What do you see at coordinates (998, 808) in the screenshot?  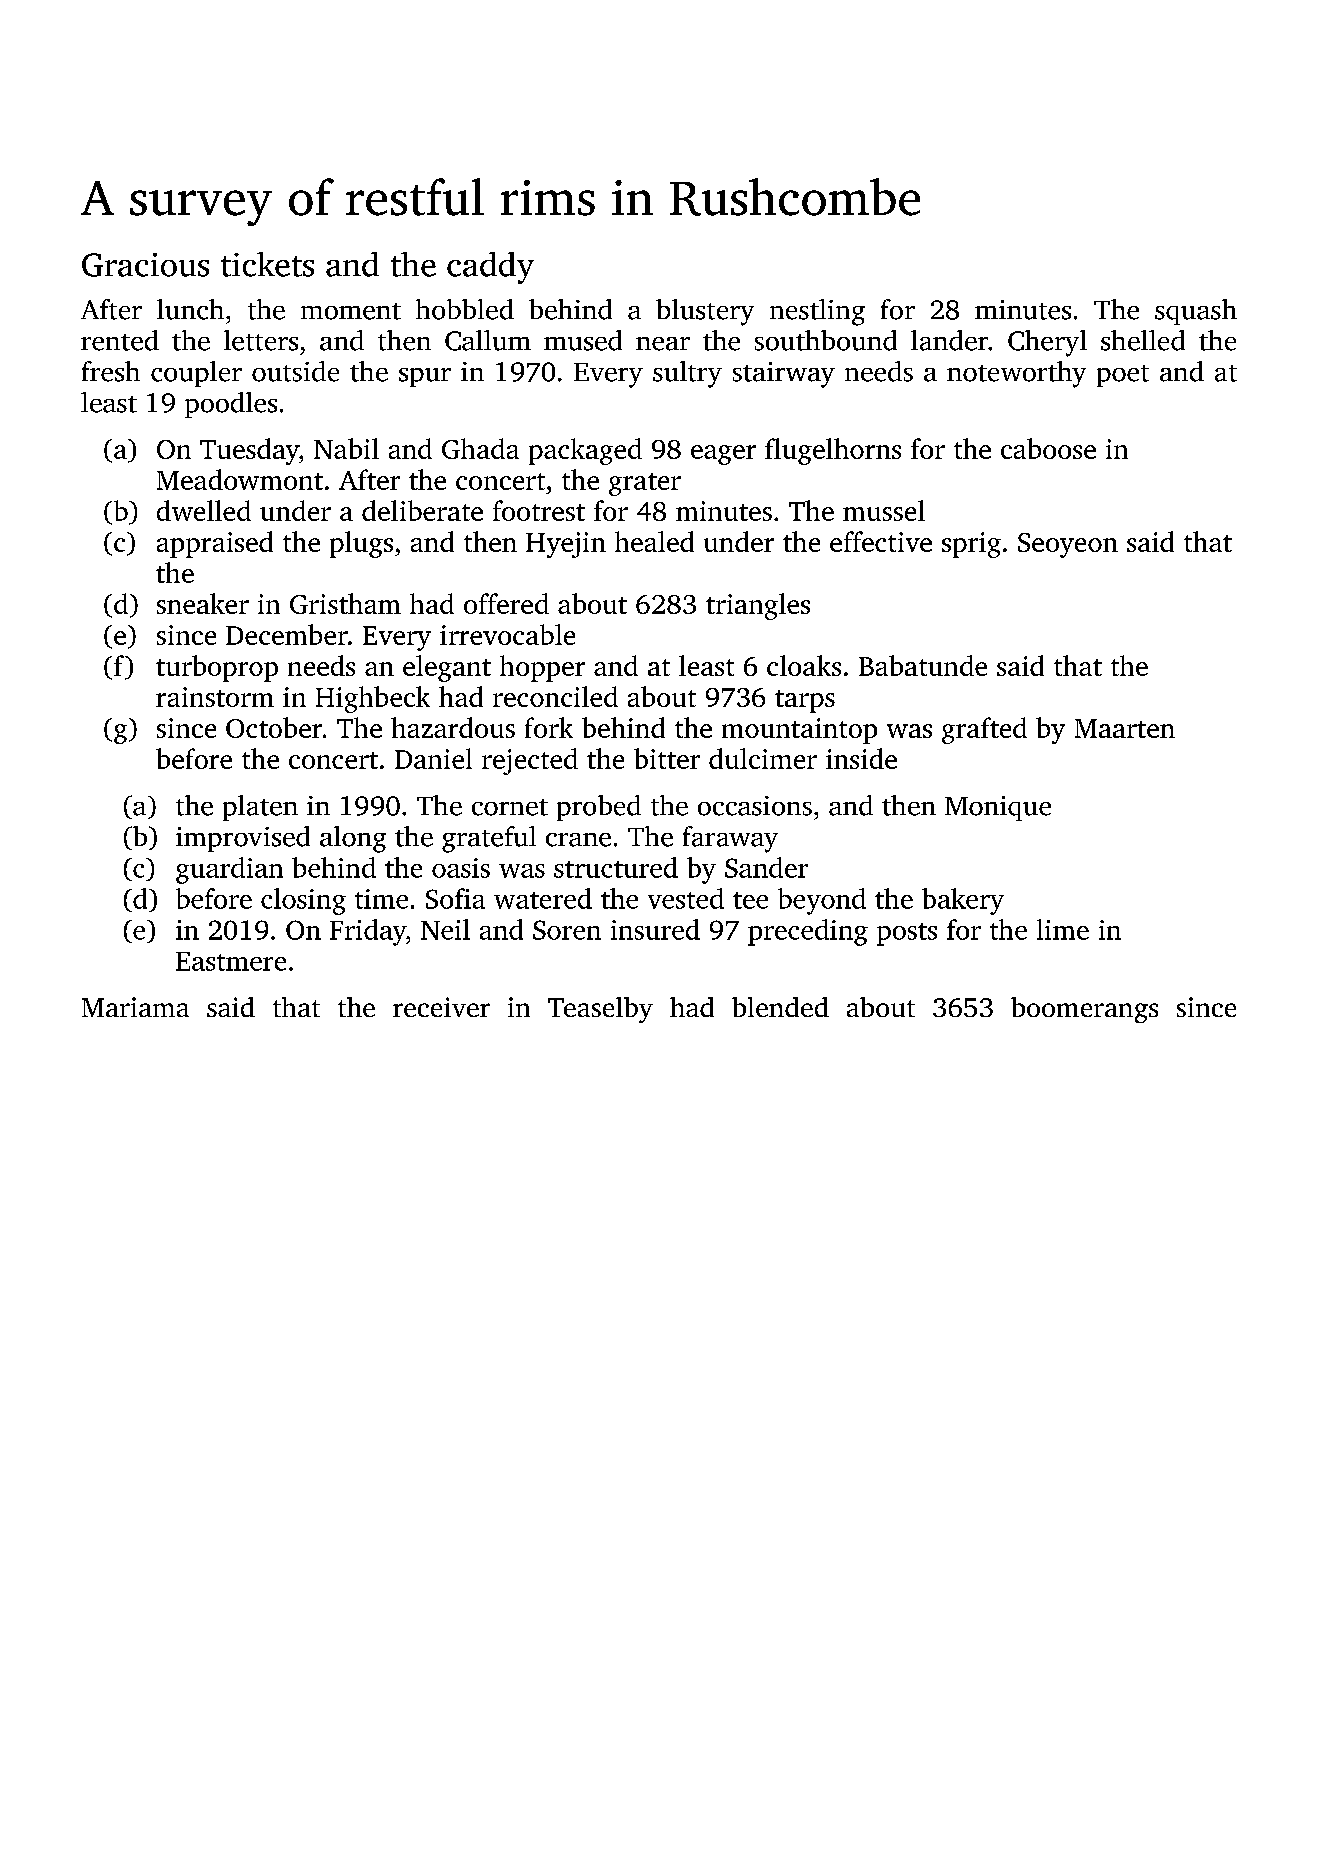 I see `Monique` at bounding box center [998, 808].
